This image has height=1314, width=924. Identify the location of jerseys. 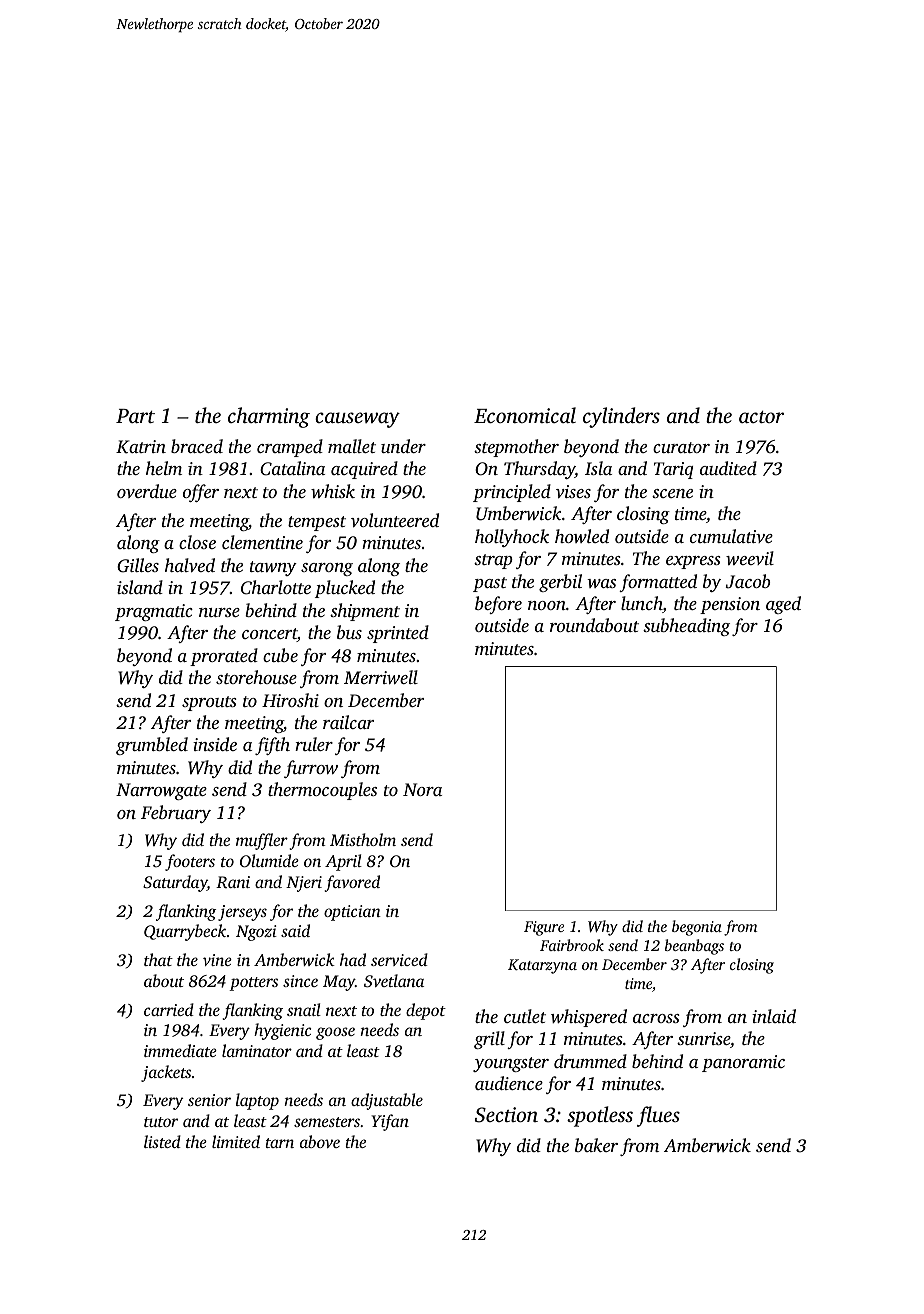
(242, 913).
